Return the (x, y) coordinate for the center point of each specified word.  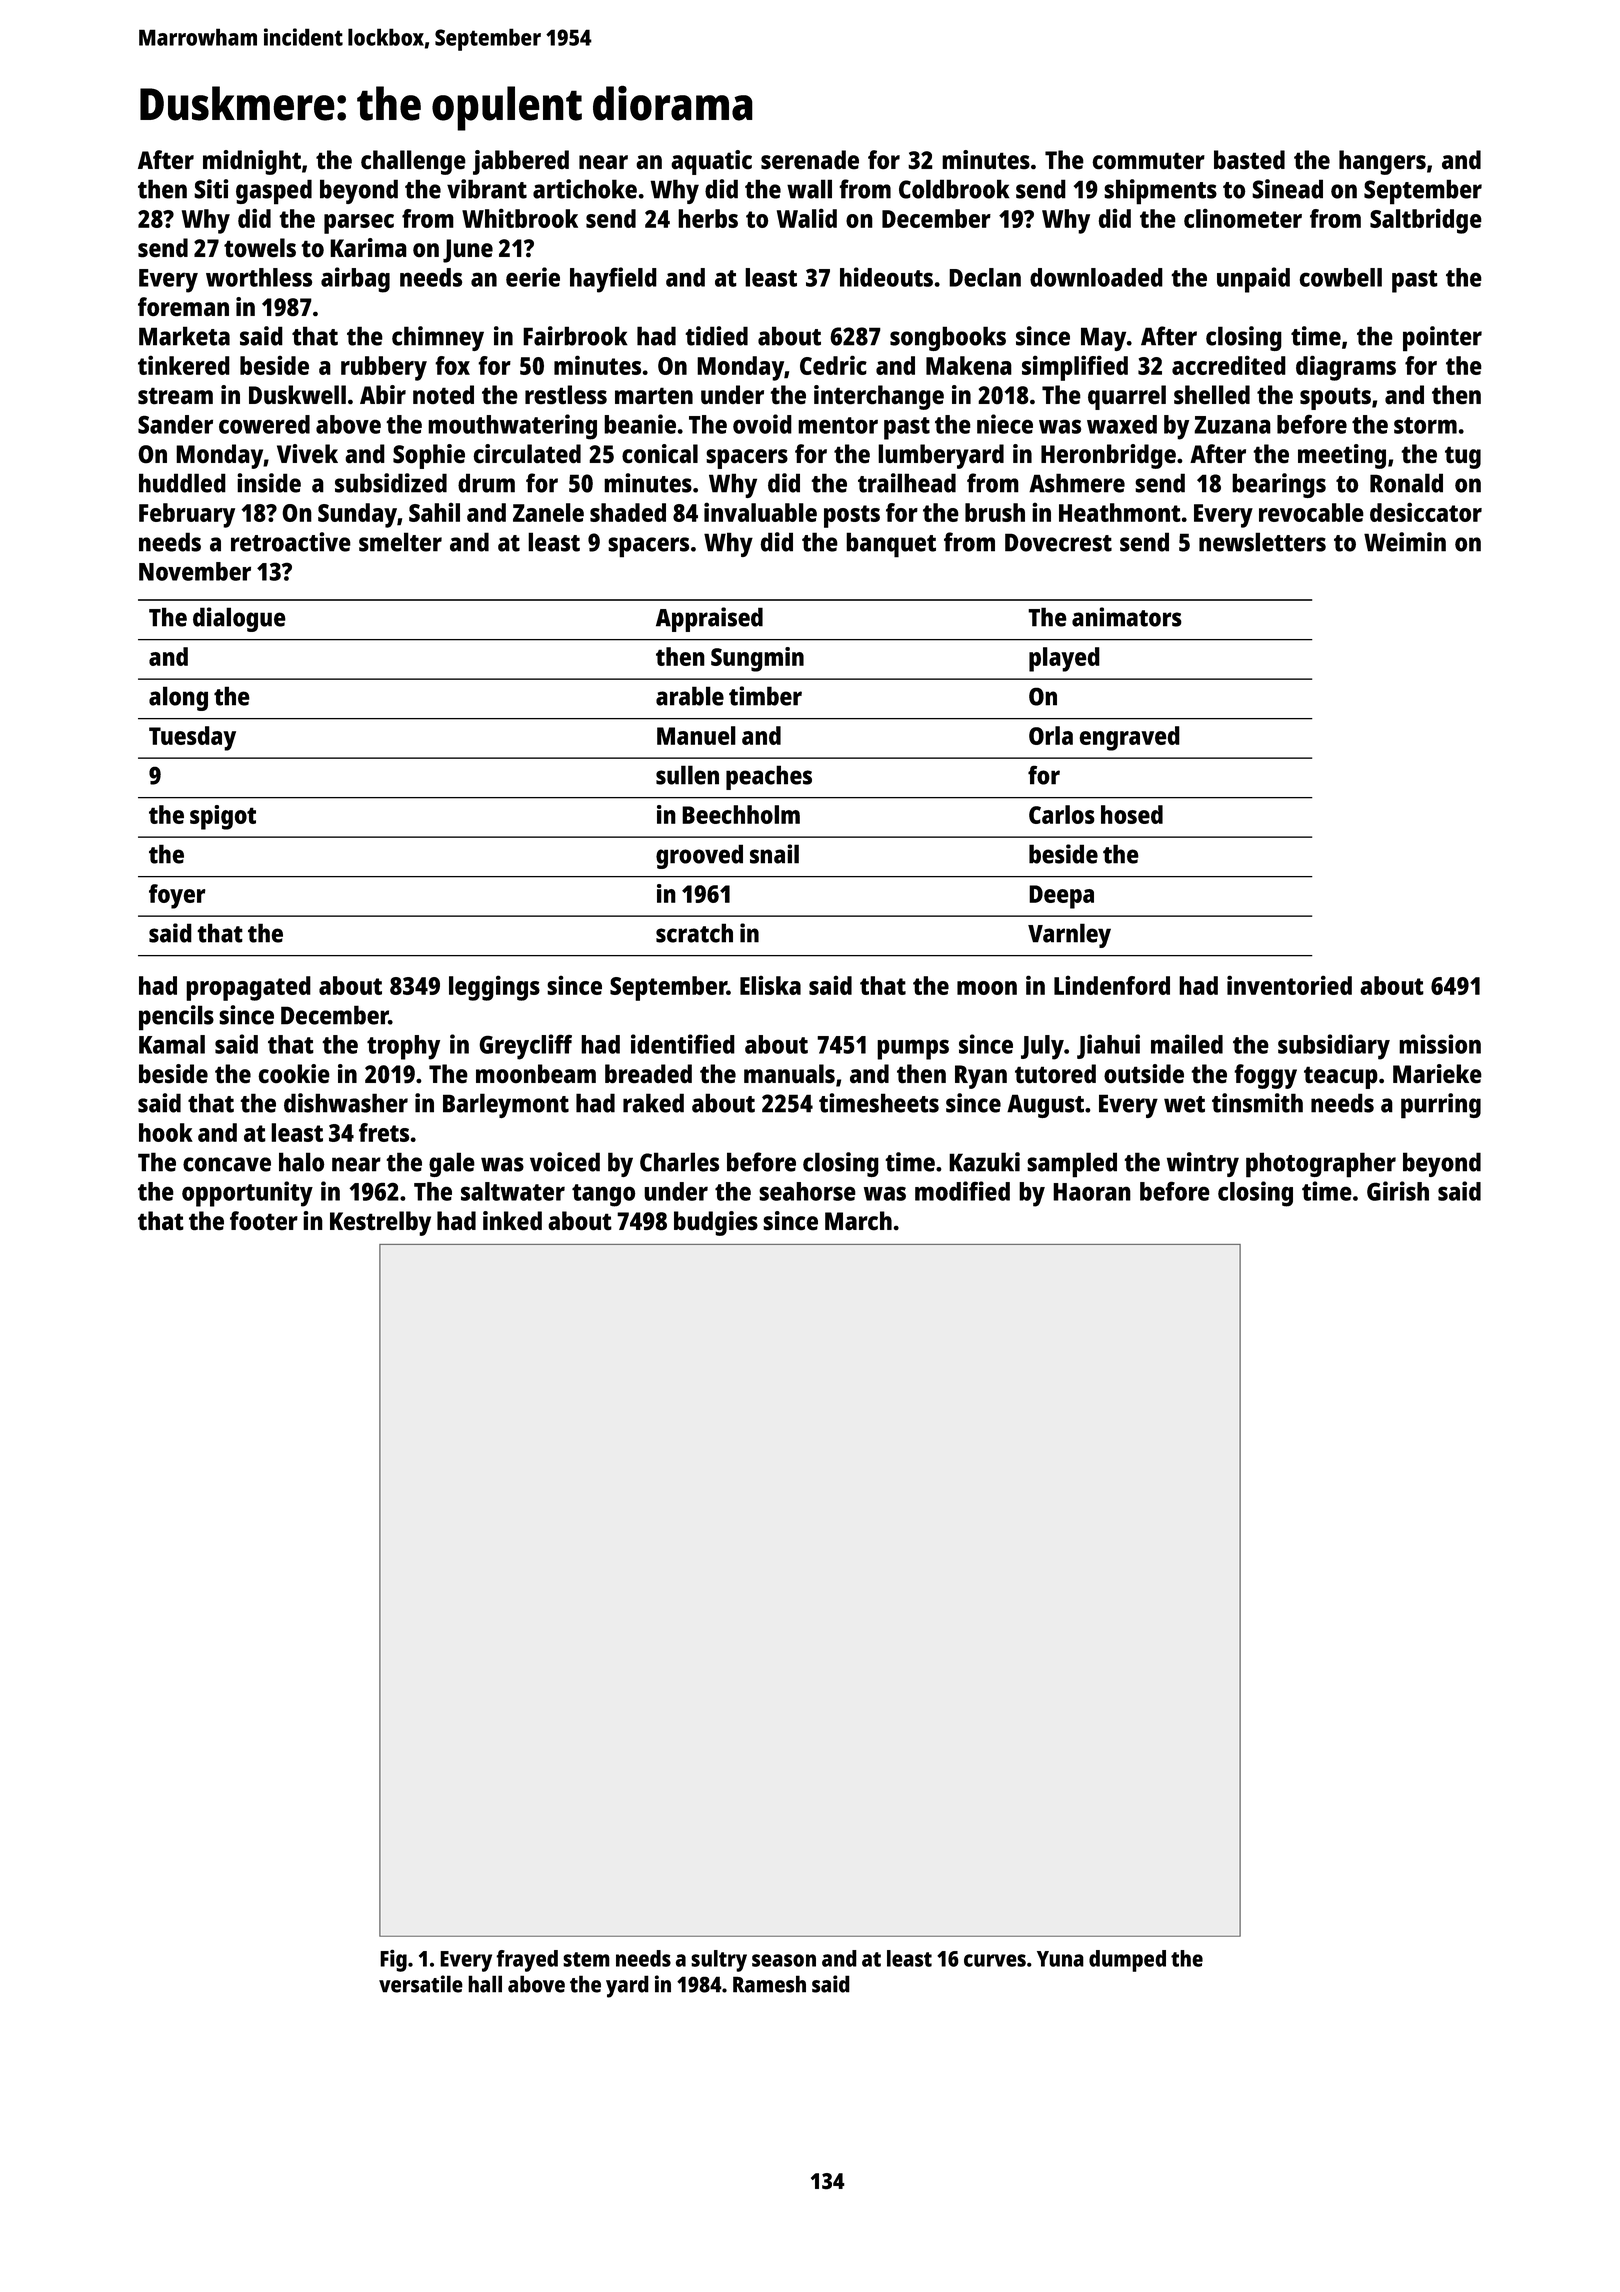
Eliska (770, 985)
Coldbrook (954, 189)
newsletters (1262, 542)
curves (995, 1960)
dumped (1127, 1961)
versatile (421, 1984)
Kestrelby (380, 1223)
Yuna (1060, 1959)
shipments (1160, 192)
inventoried (1289, 985)
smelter (400, 542)
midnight (252, 162)
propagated (248, 988)
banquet (891, 545)
